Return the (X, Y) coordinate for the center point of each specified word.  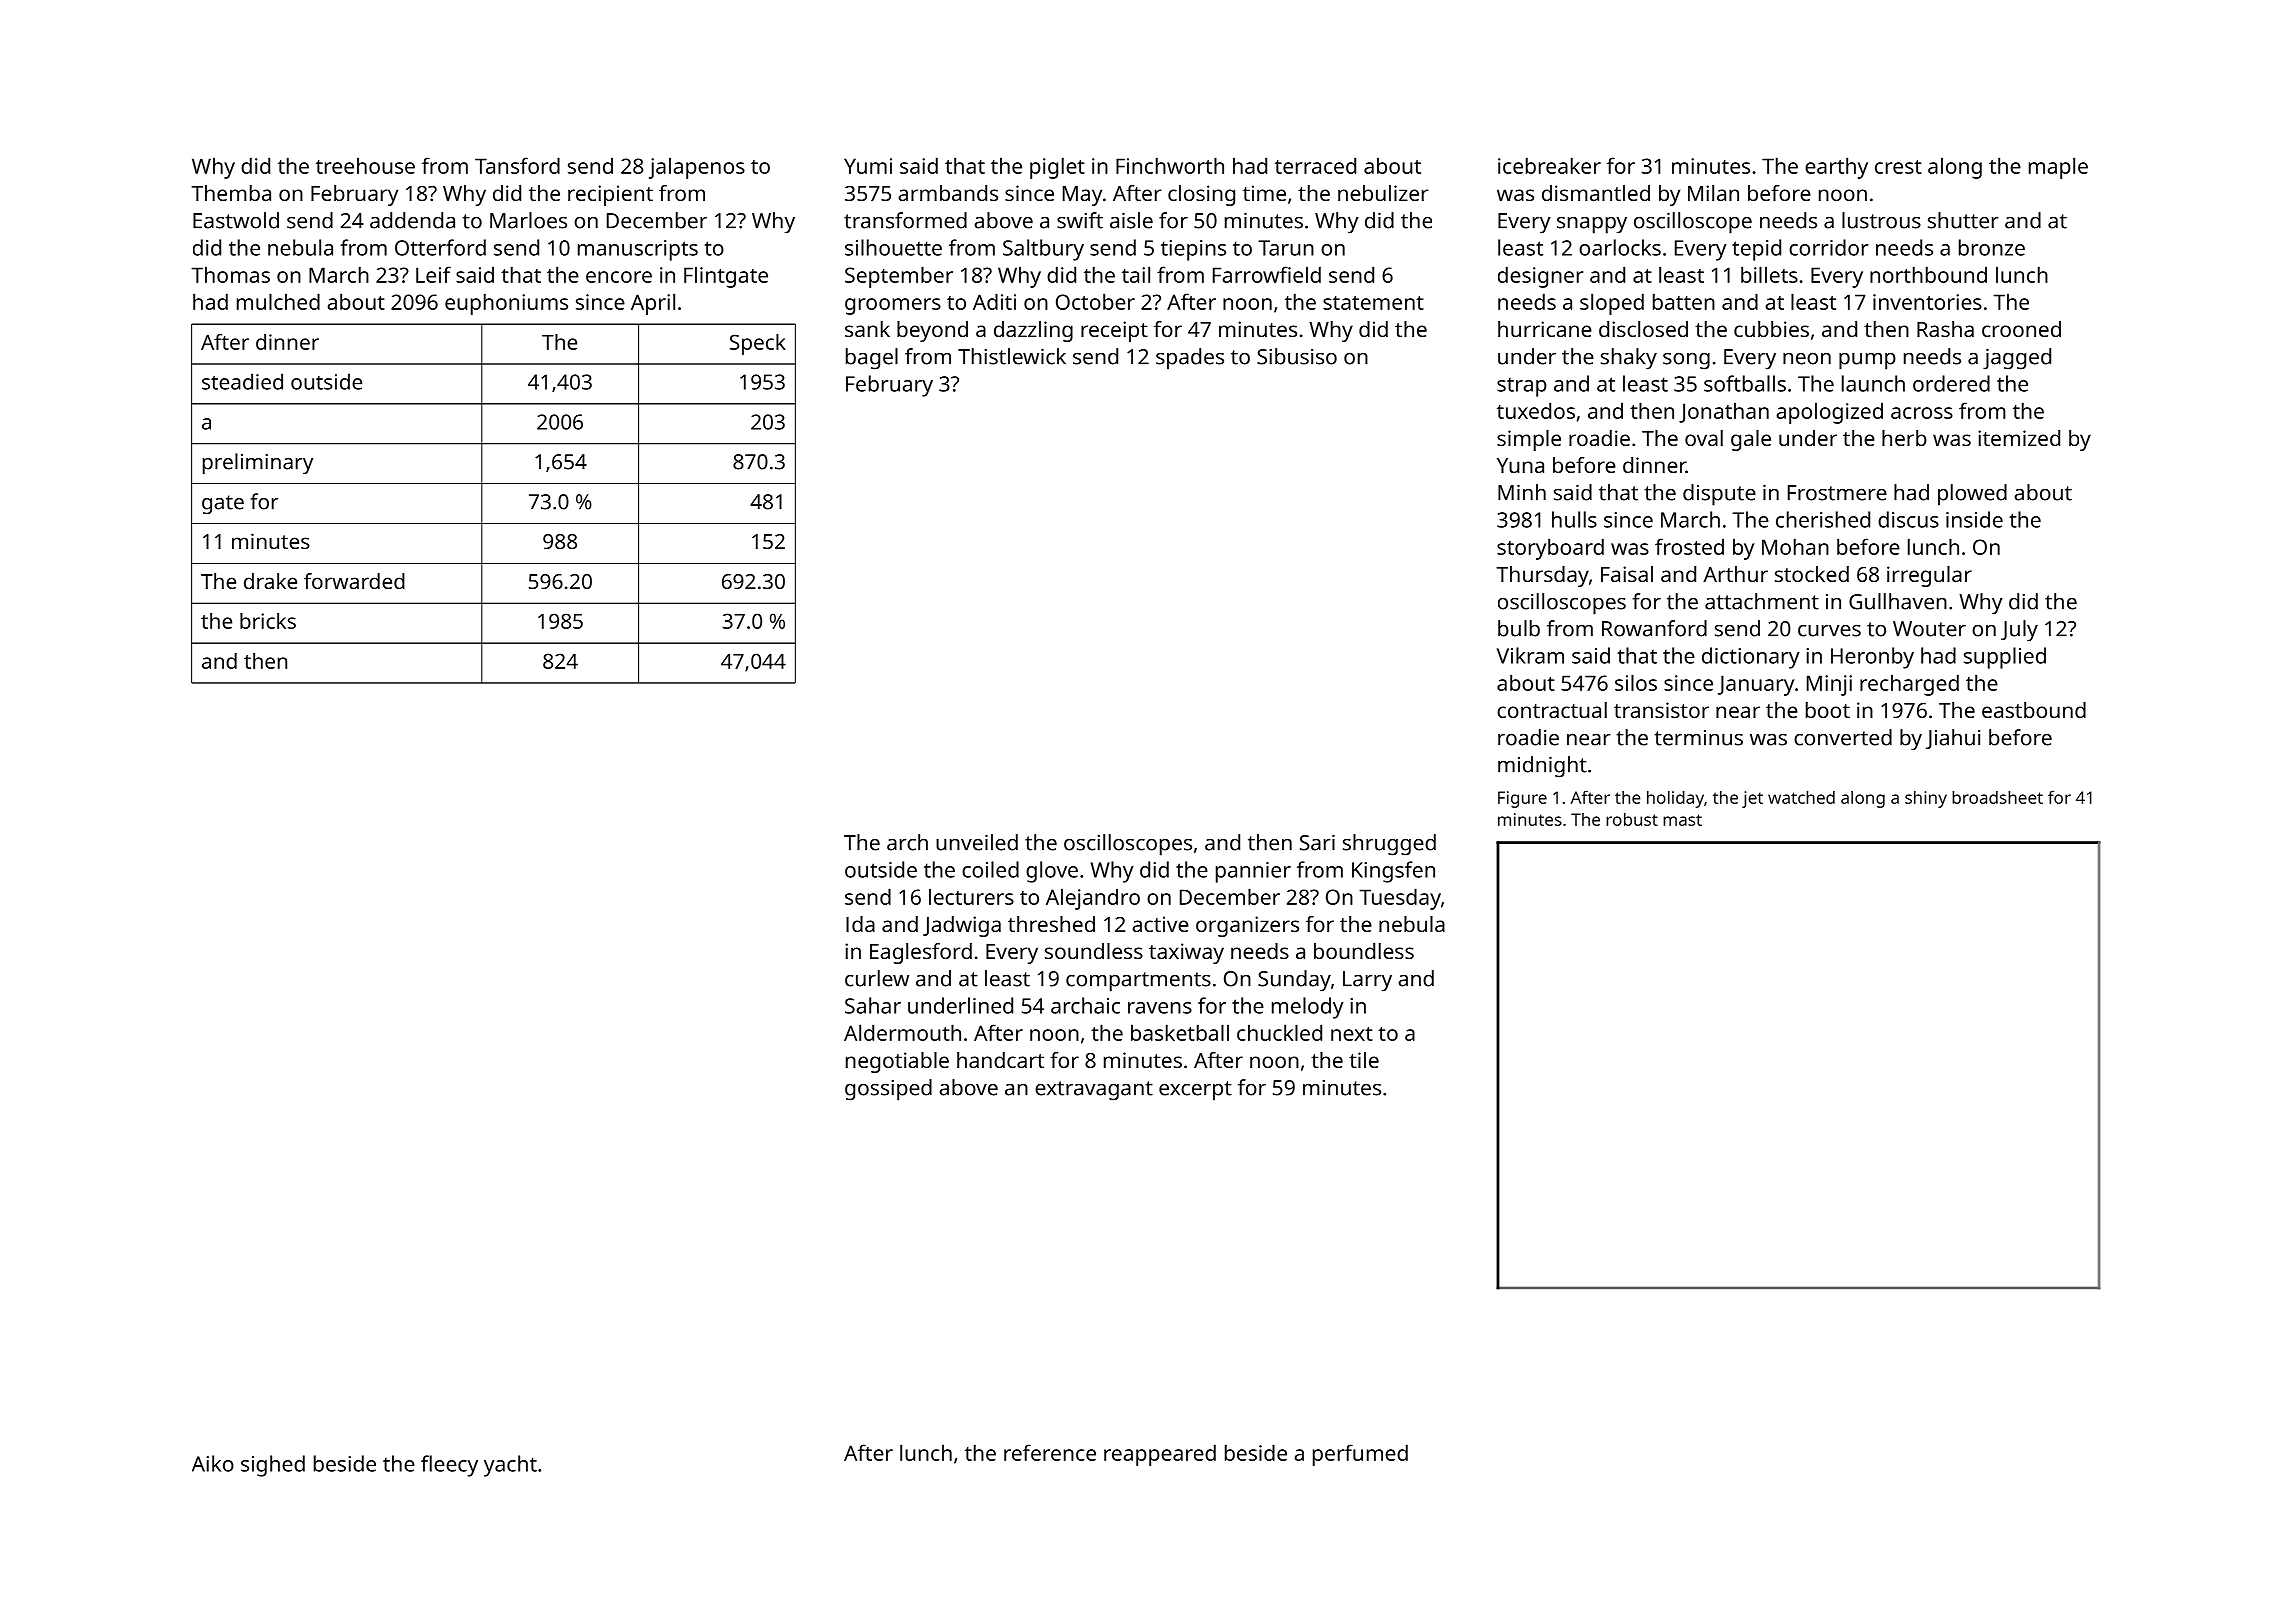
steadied (242, 381)
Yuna (1520, 465)
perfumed (1360, 1455)
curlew (877, 978)
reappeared (1160, 1455)
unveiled (977, 842)
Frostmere (1837, 493)
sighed (273, 1466)
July (2019, 631)
